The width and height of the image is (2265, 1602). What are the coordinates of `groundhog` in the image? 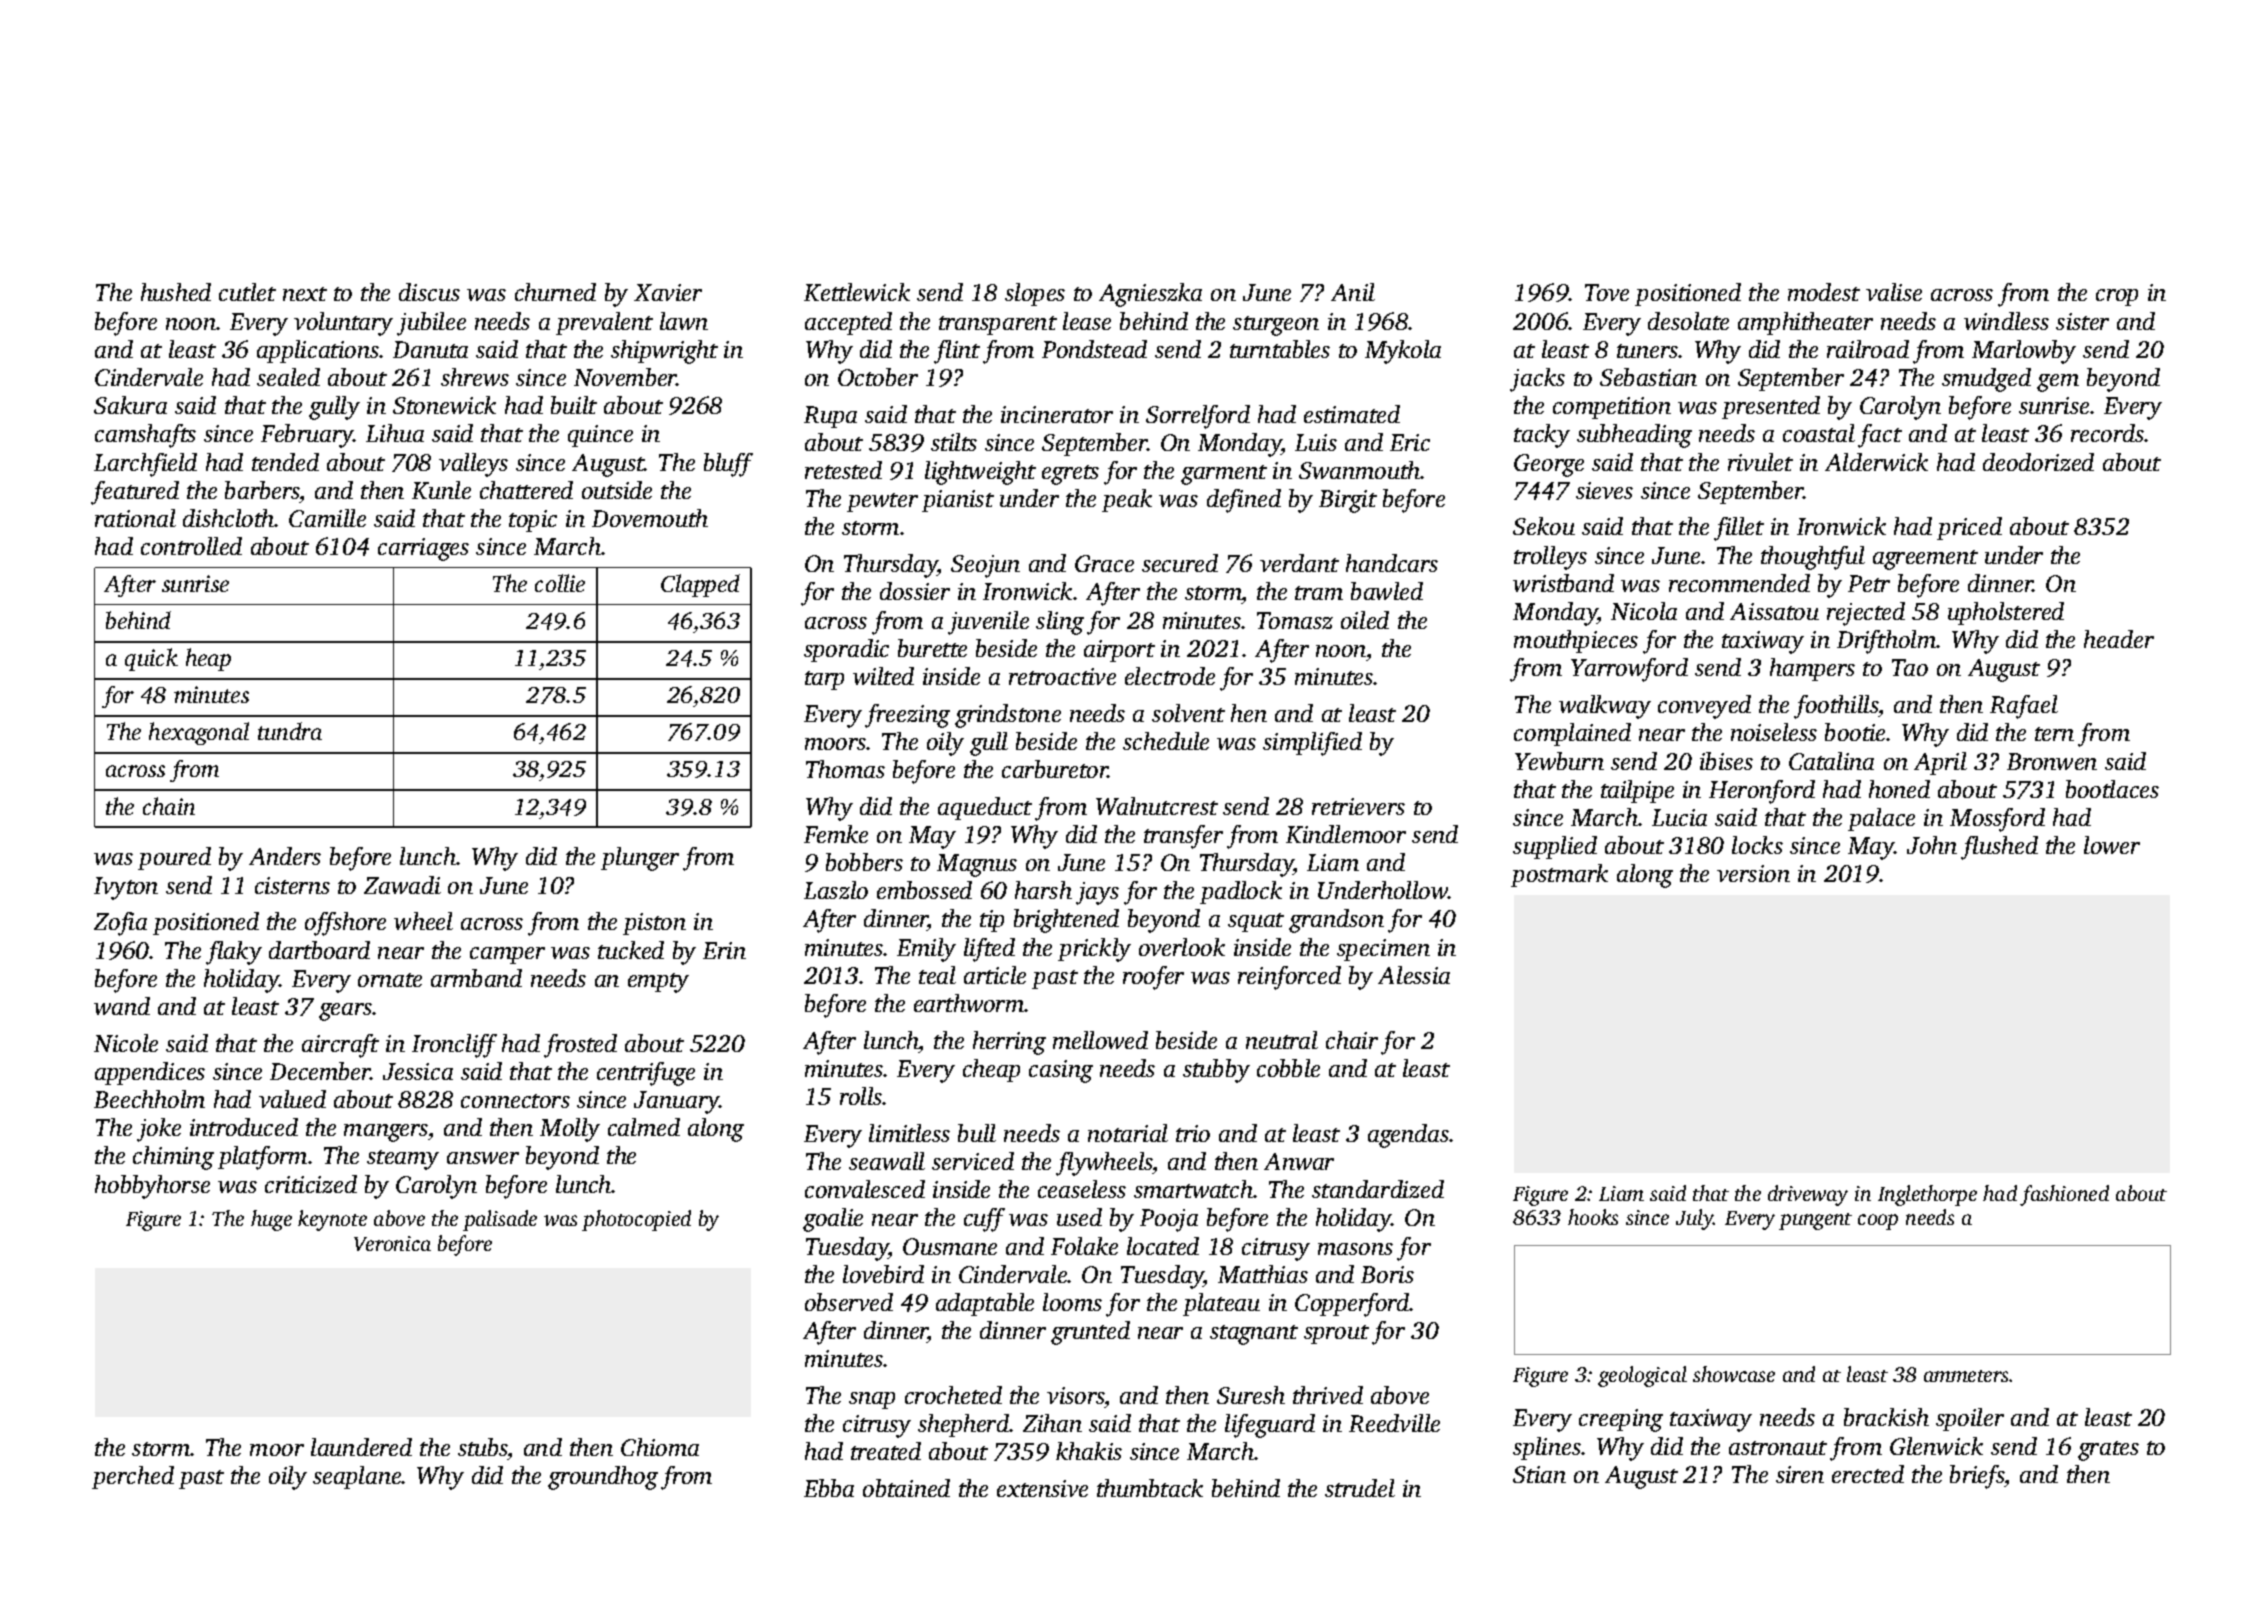 It's located at (603, 1478).
